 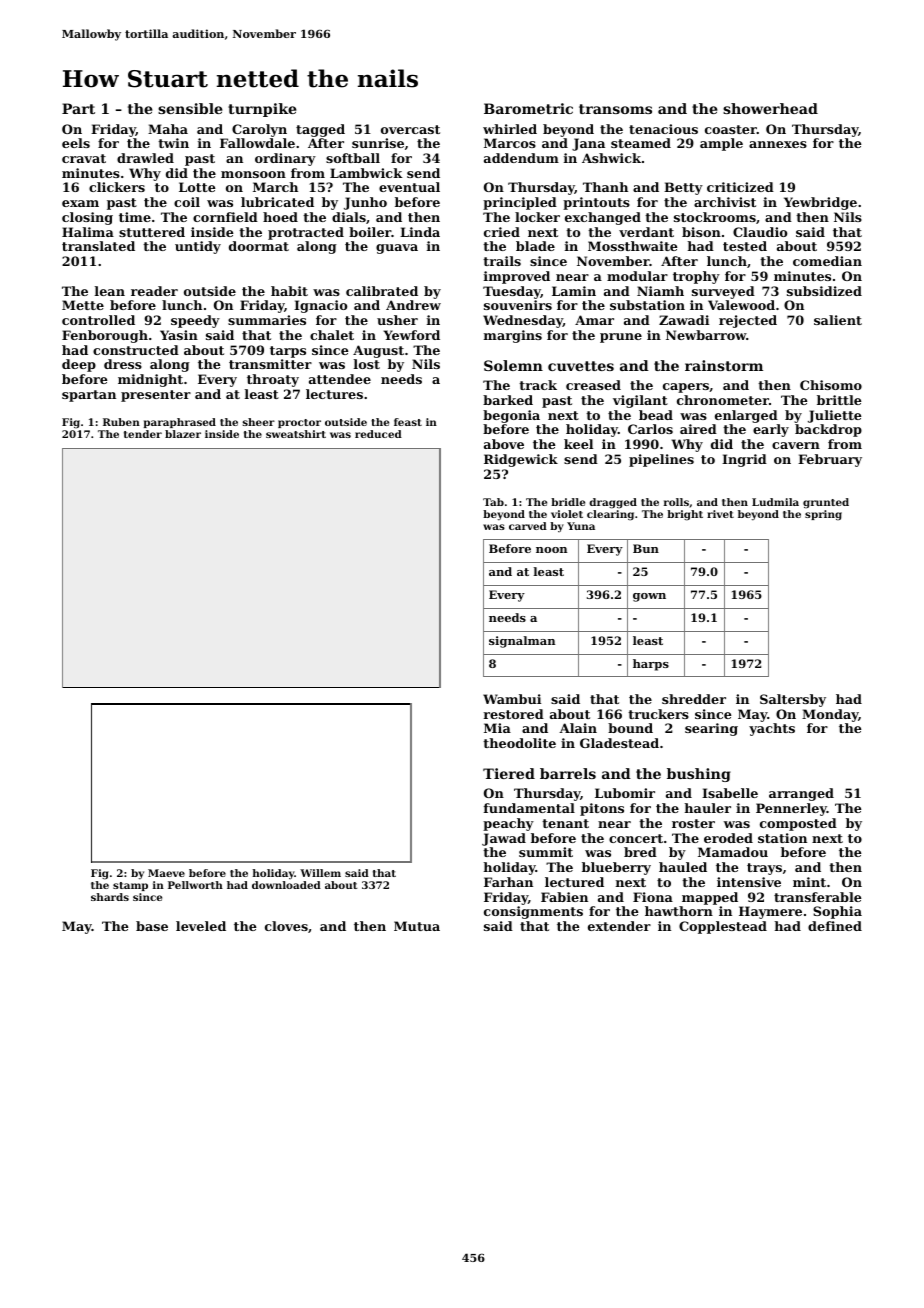 I want to click on rainstorm, so click(x=724, y=365).
